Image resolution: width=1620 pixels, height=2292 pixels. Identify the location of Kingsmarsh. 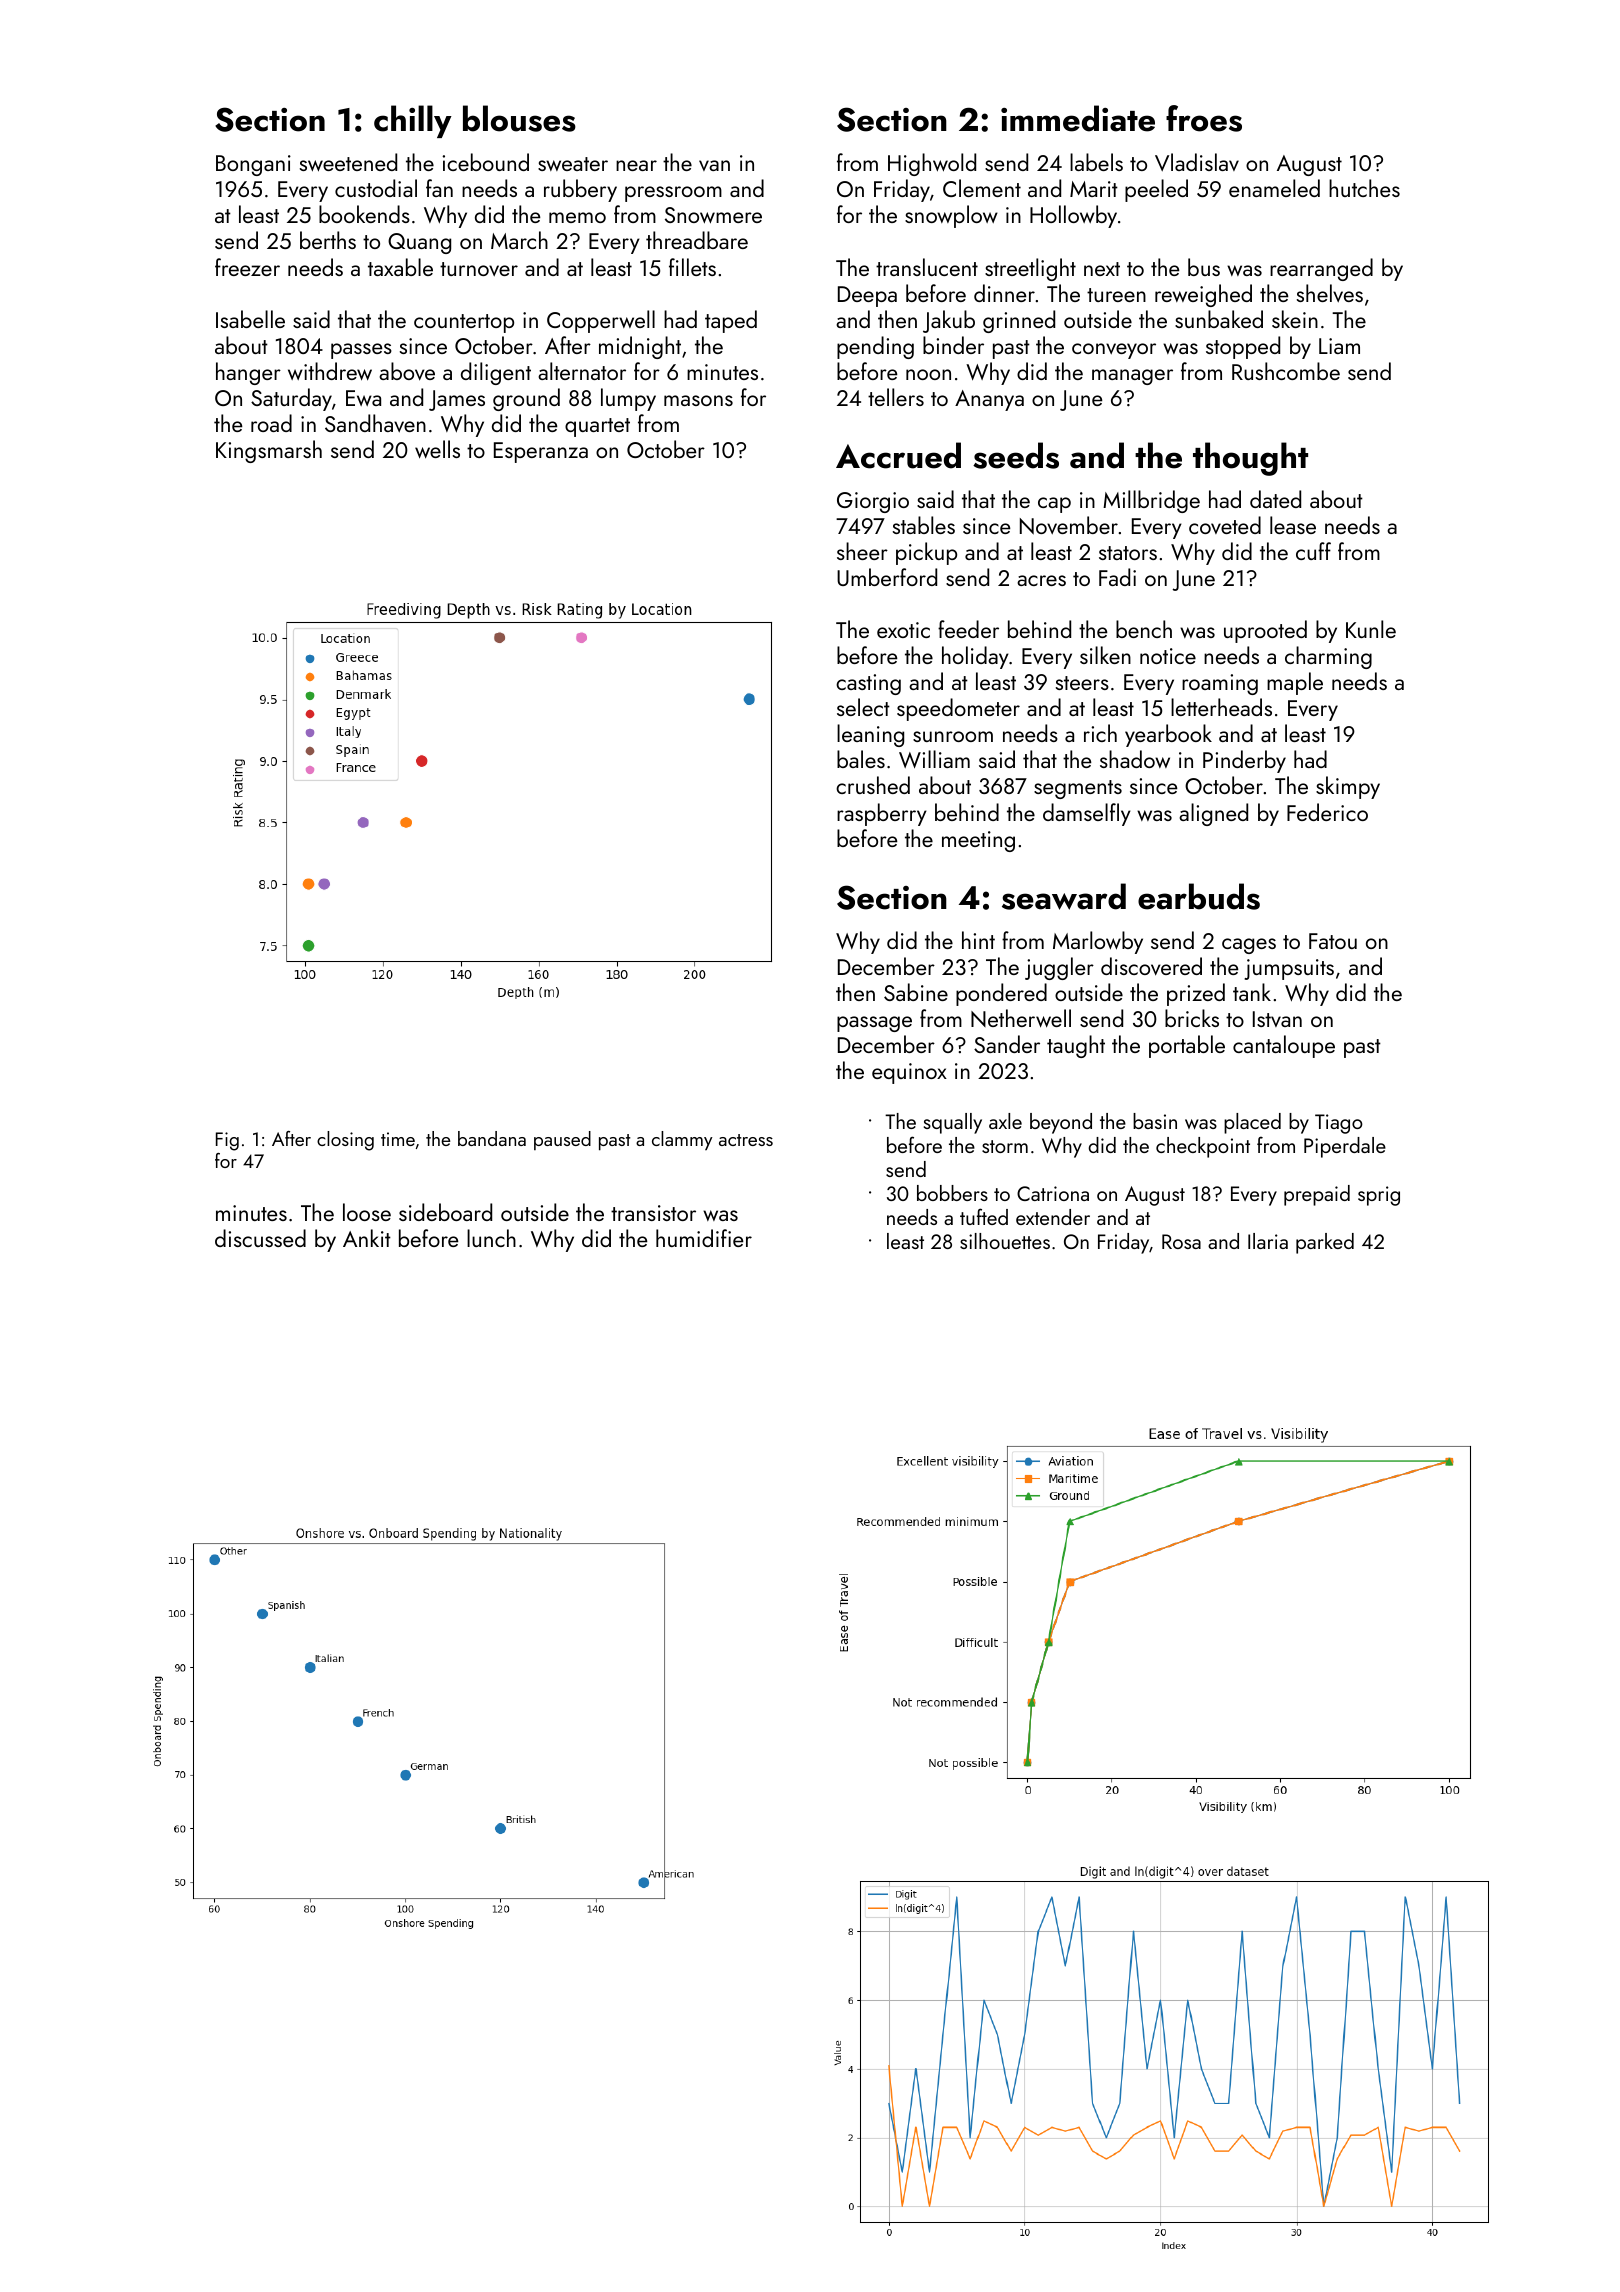
(269, 451).
